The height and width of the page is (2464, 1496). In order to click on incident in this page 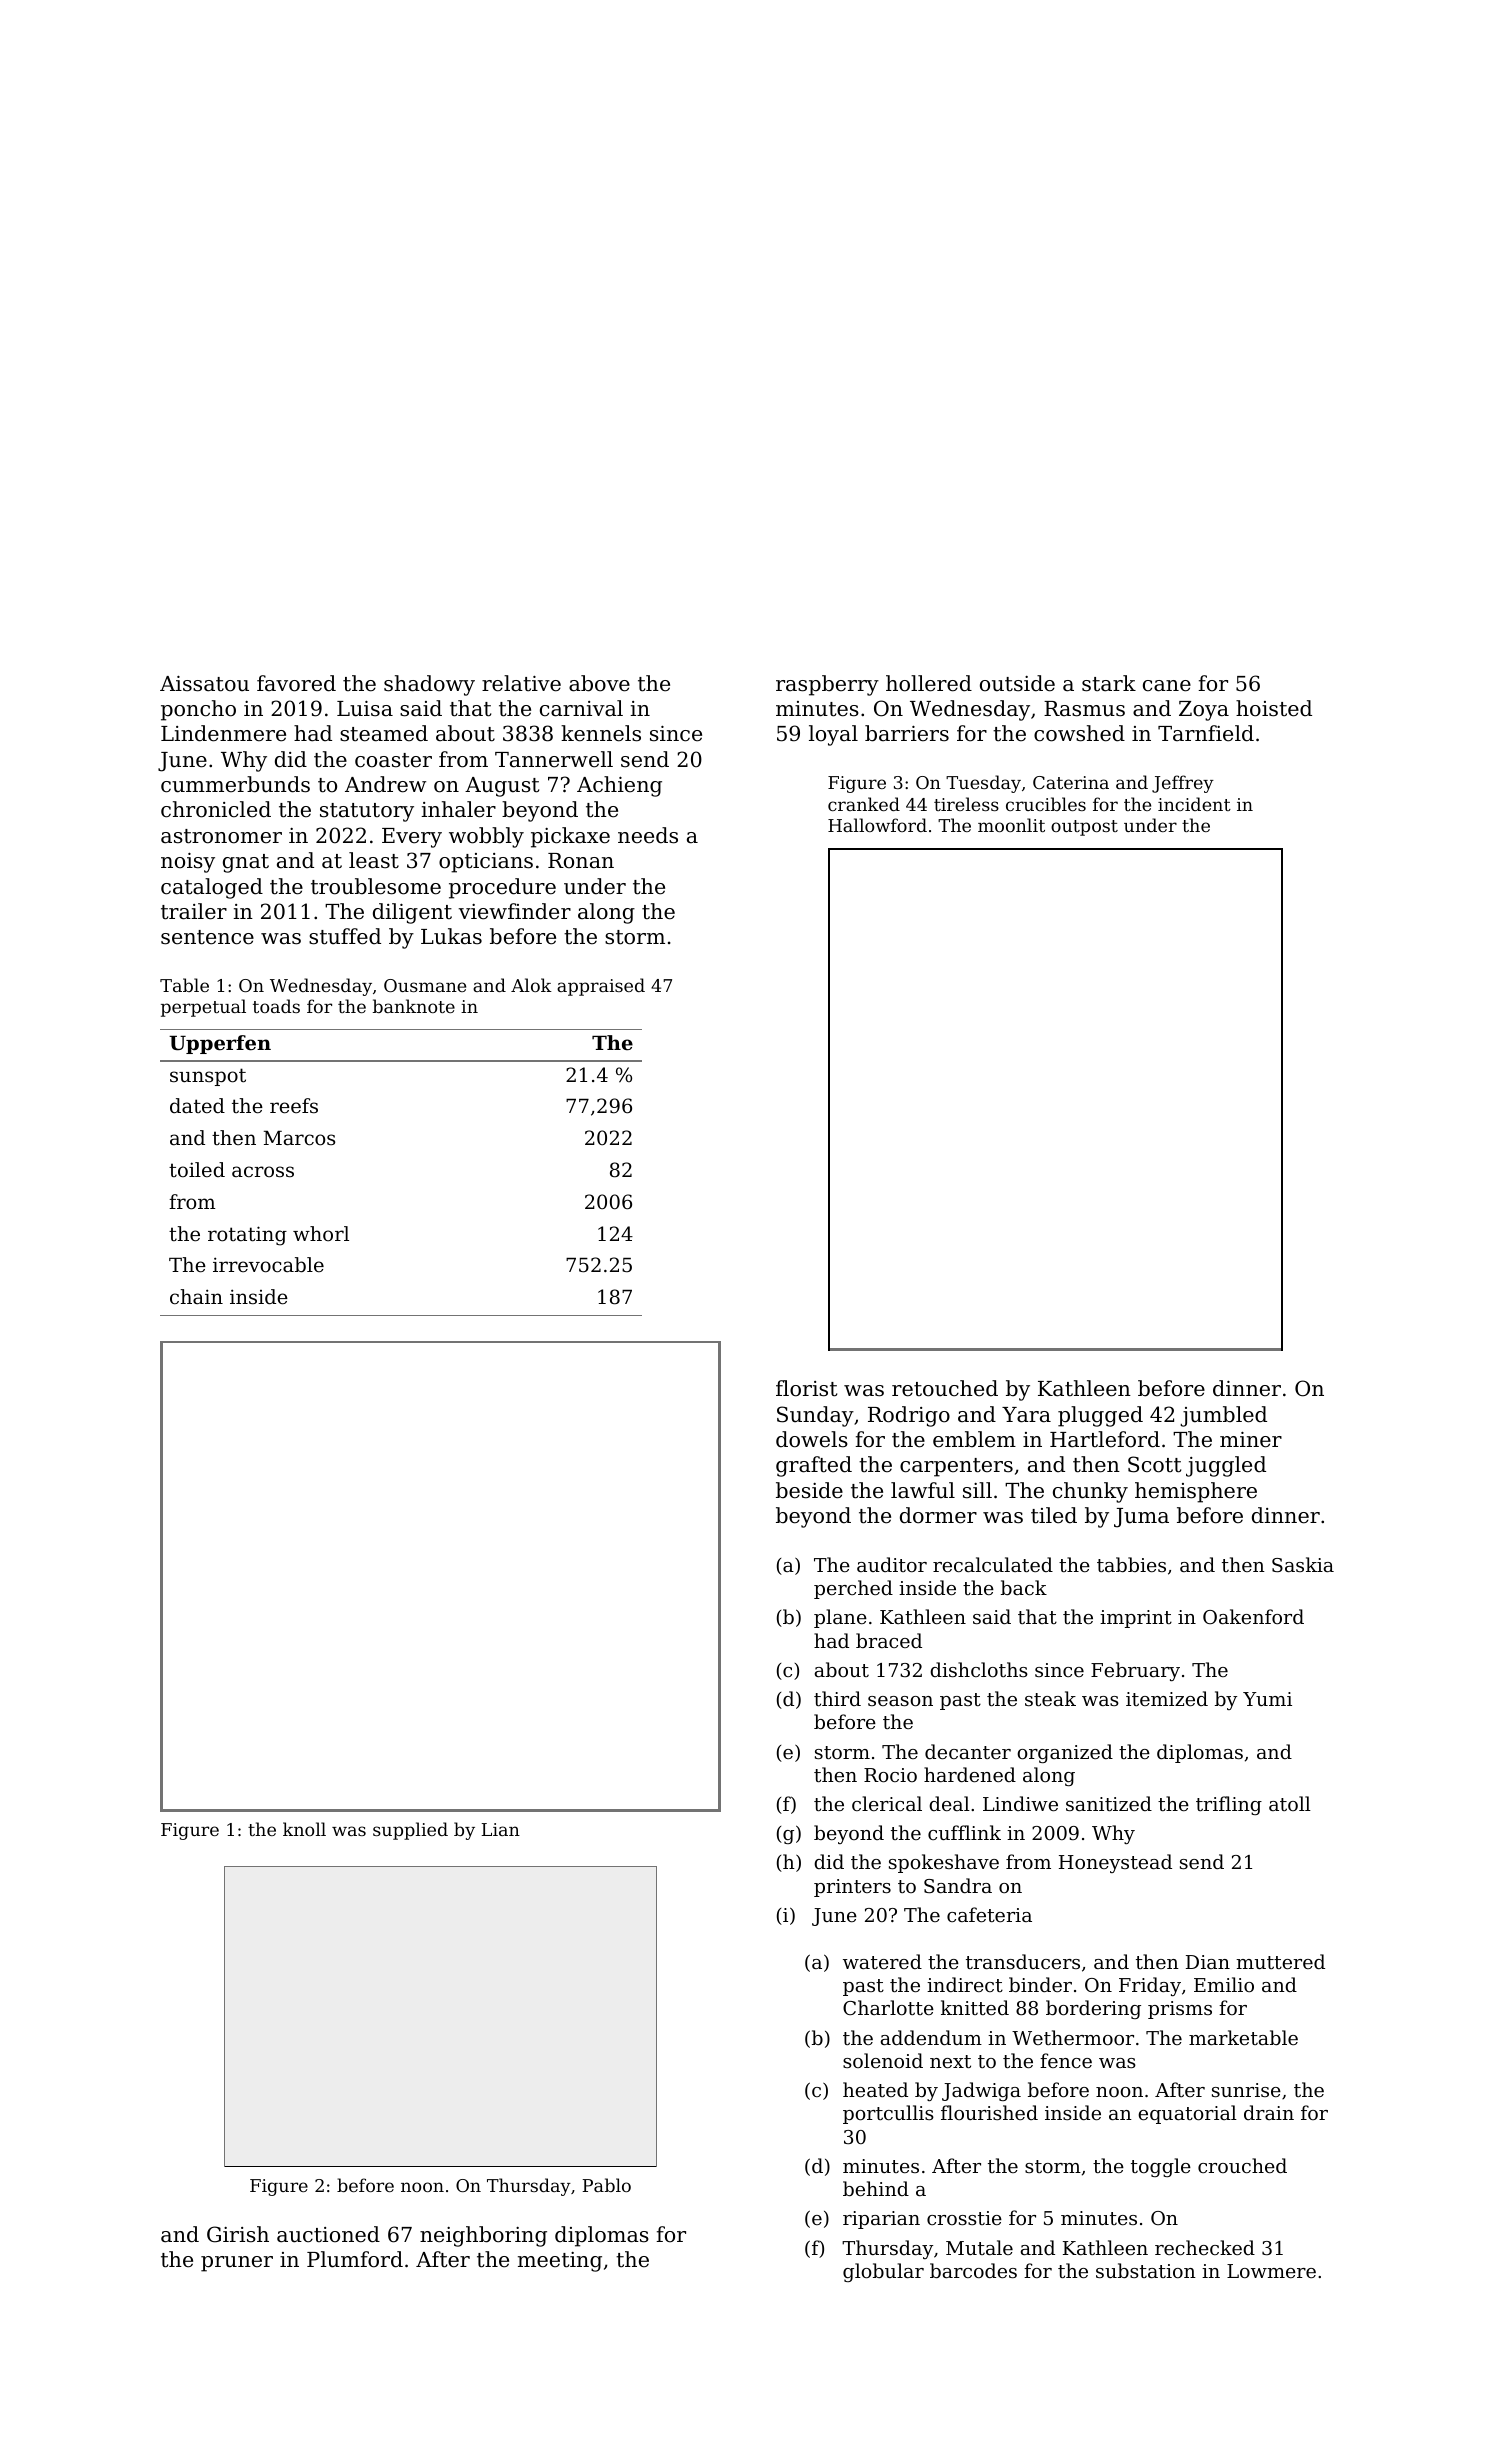, I will do `click(1194, 804)`.
